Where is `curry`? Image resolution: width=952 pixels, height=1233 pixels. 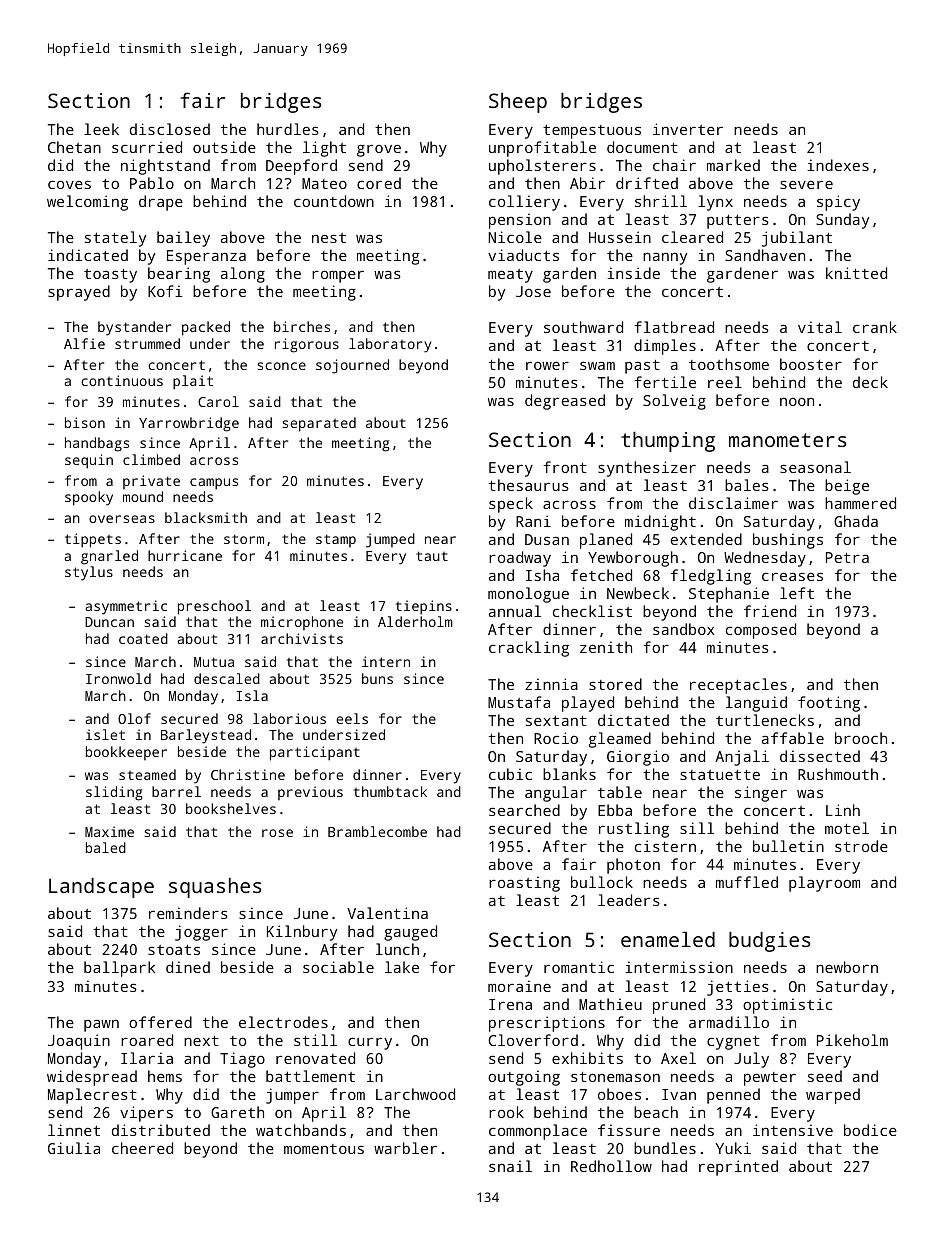 curry is located at coordinates (370, 1043).
